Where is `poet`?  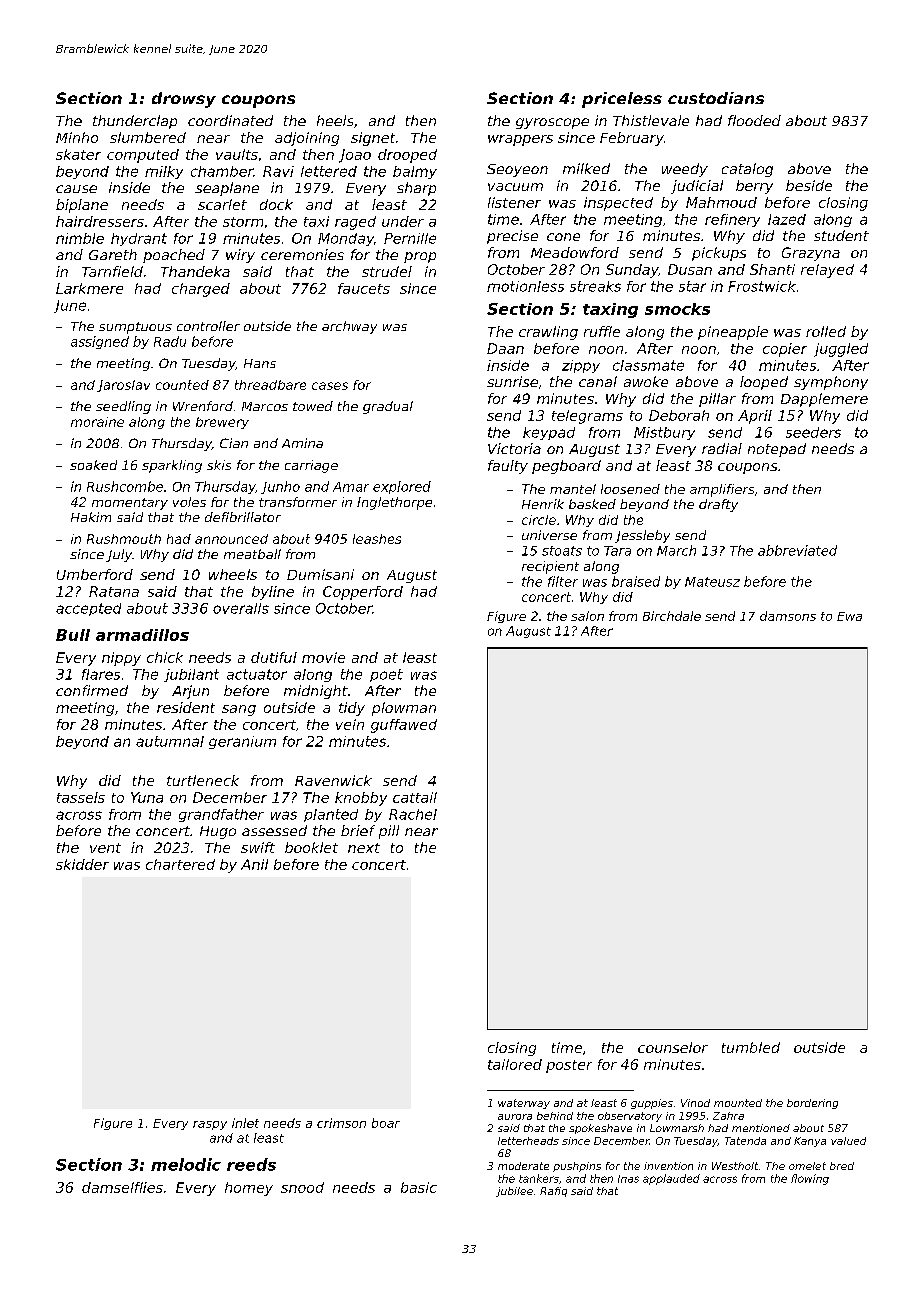
poet is located at coordinates (386, 675).
